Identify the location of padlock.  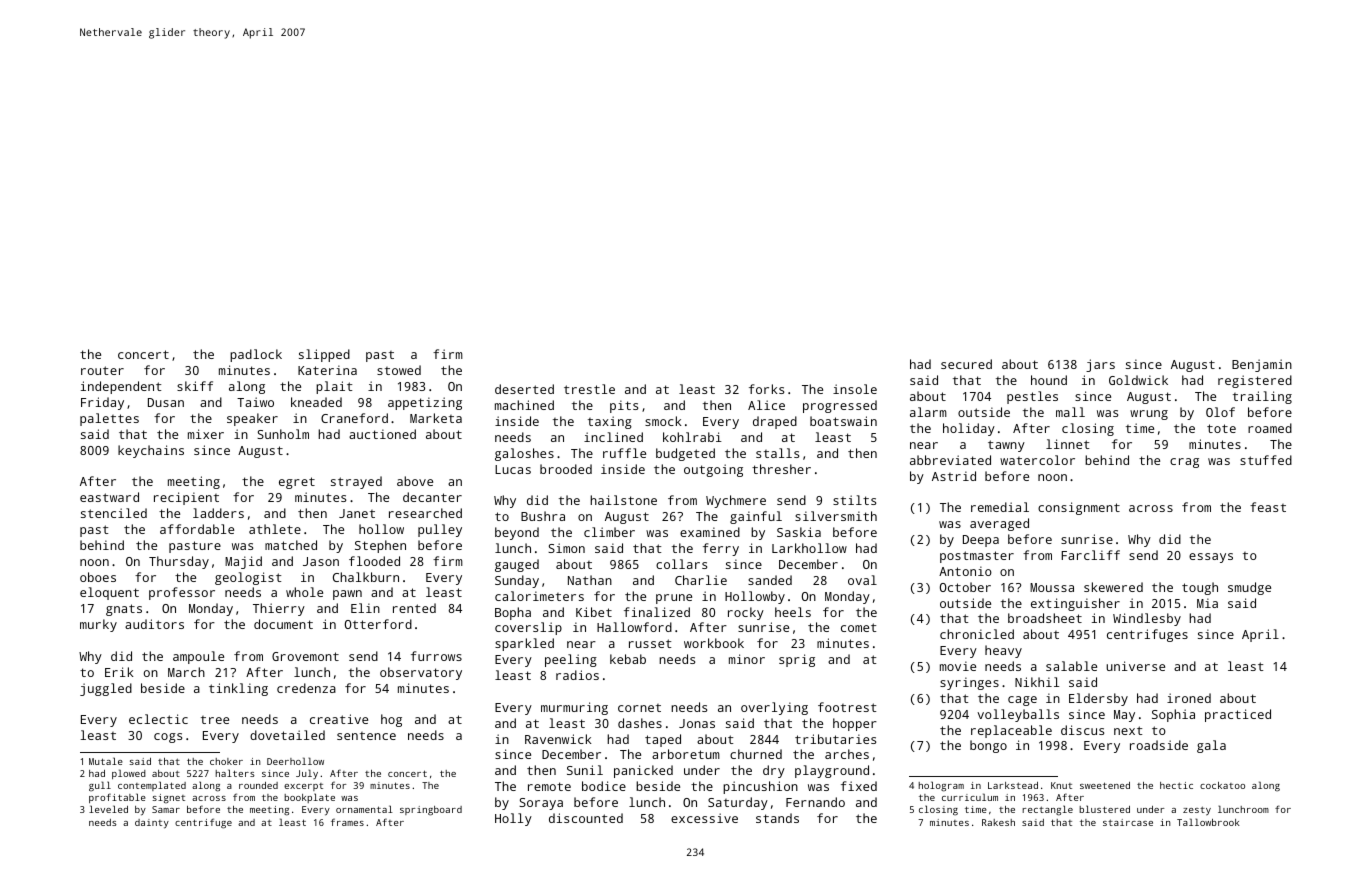
(256, 355).
